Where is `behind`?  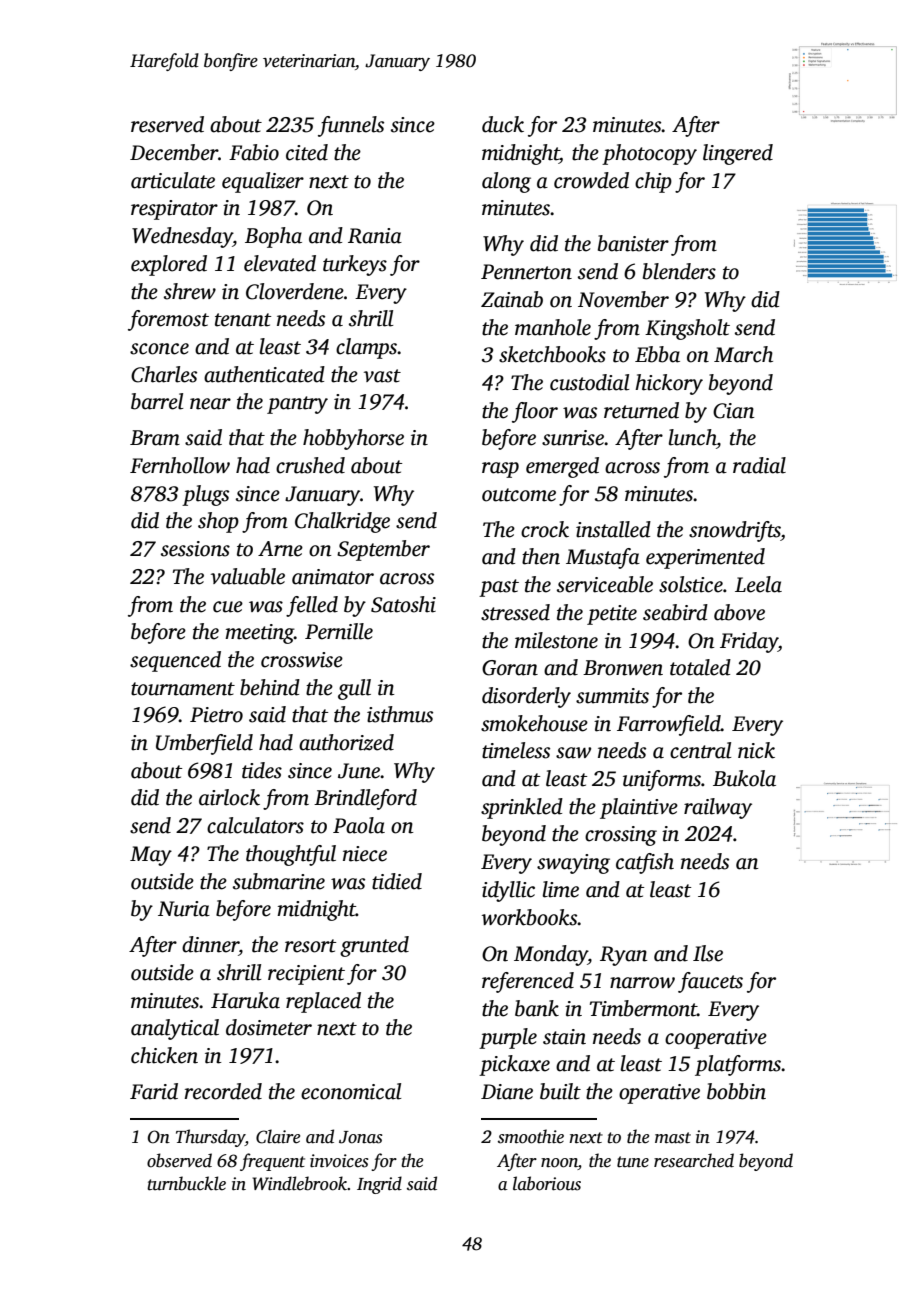
behind is located at coordinates (270, 687).
